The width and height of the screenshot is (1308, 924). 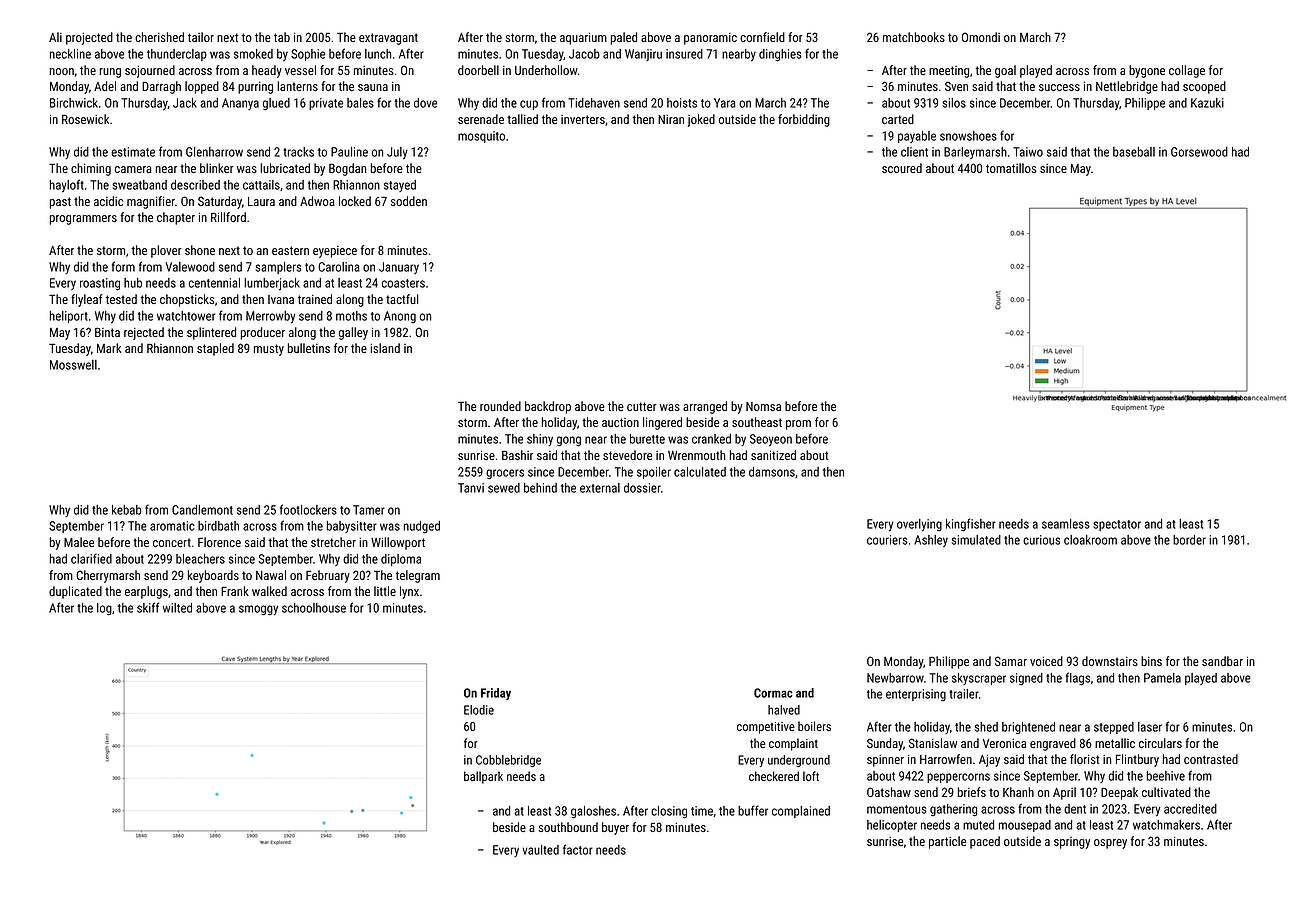 What do you see at coordinates (914, 37) in the screenshot?
I see `matchbooks` at bounding box center [914, 37].
